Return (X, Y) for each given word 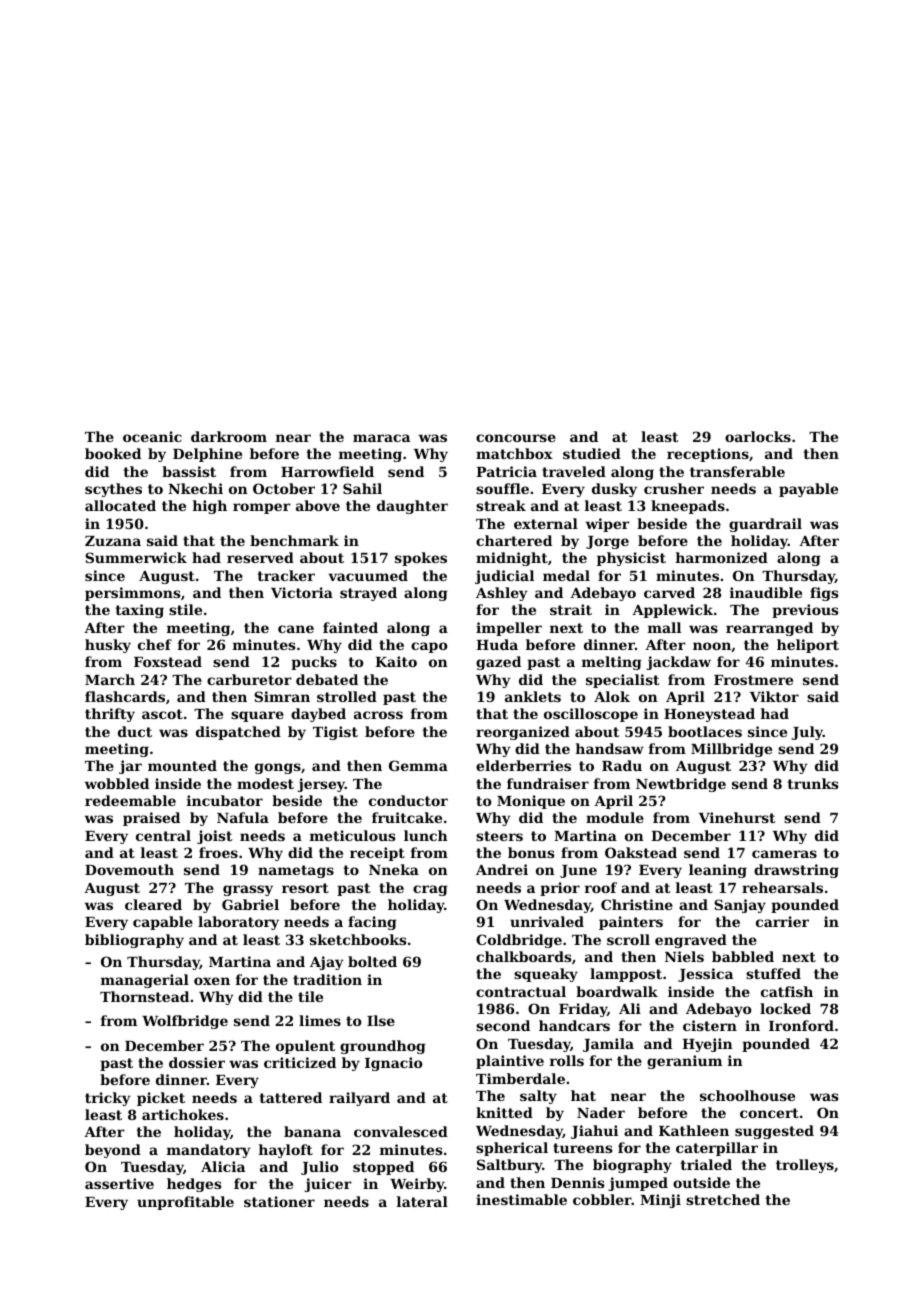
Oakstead (641, 852)
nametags (296, 871)
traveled (574, 471)
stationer (279, 1201)
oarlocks (758, 436)
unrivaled (547, 921)
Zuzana (113, 541)
